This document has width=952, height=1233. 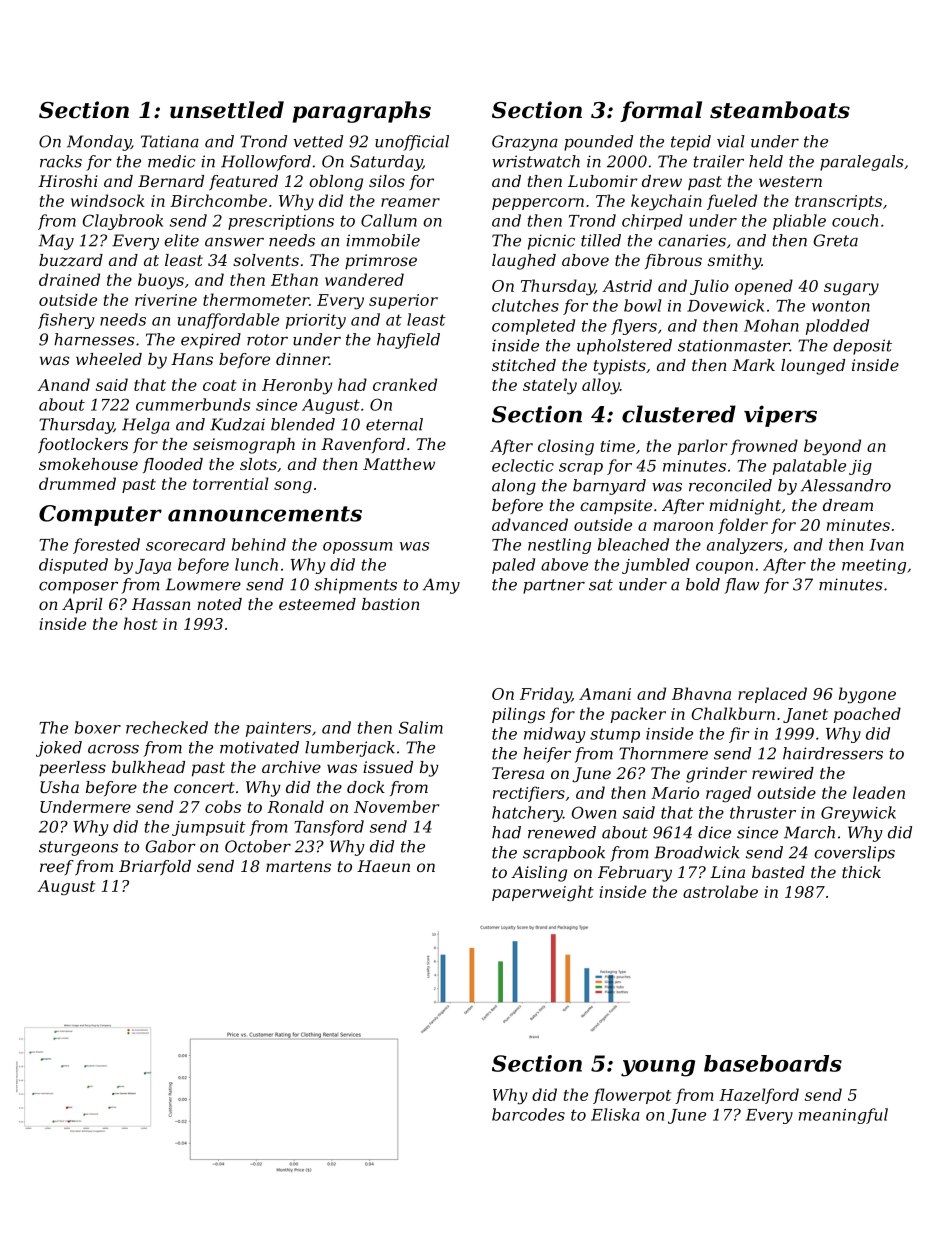 What do you see at coordinates (732, 202) in the document?
I see `fueled` at bounding box center [732, 202].
